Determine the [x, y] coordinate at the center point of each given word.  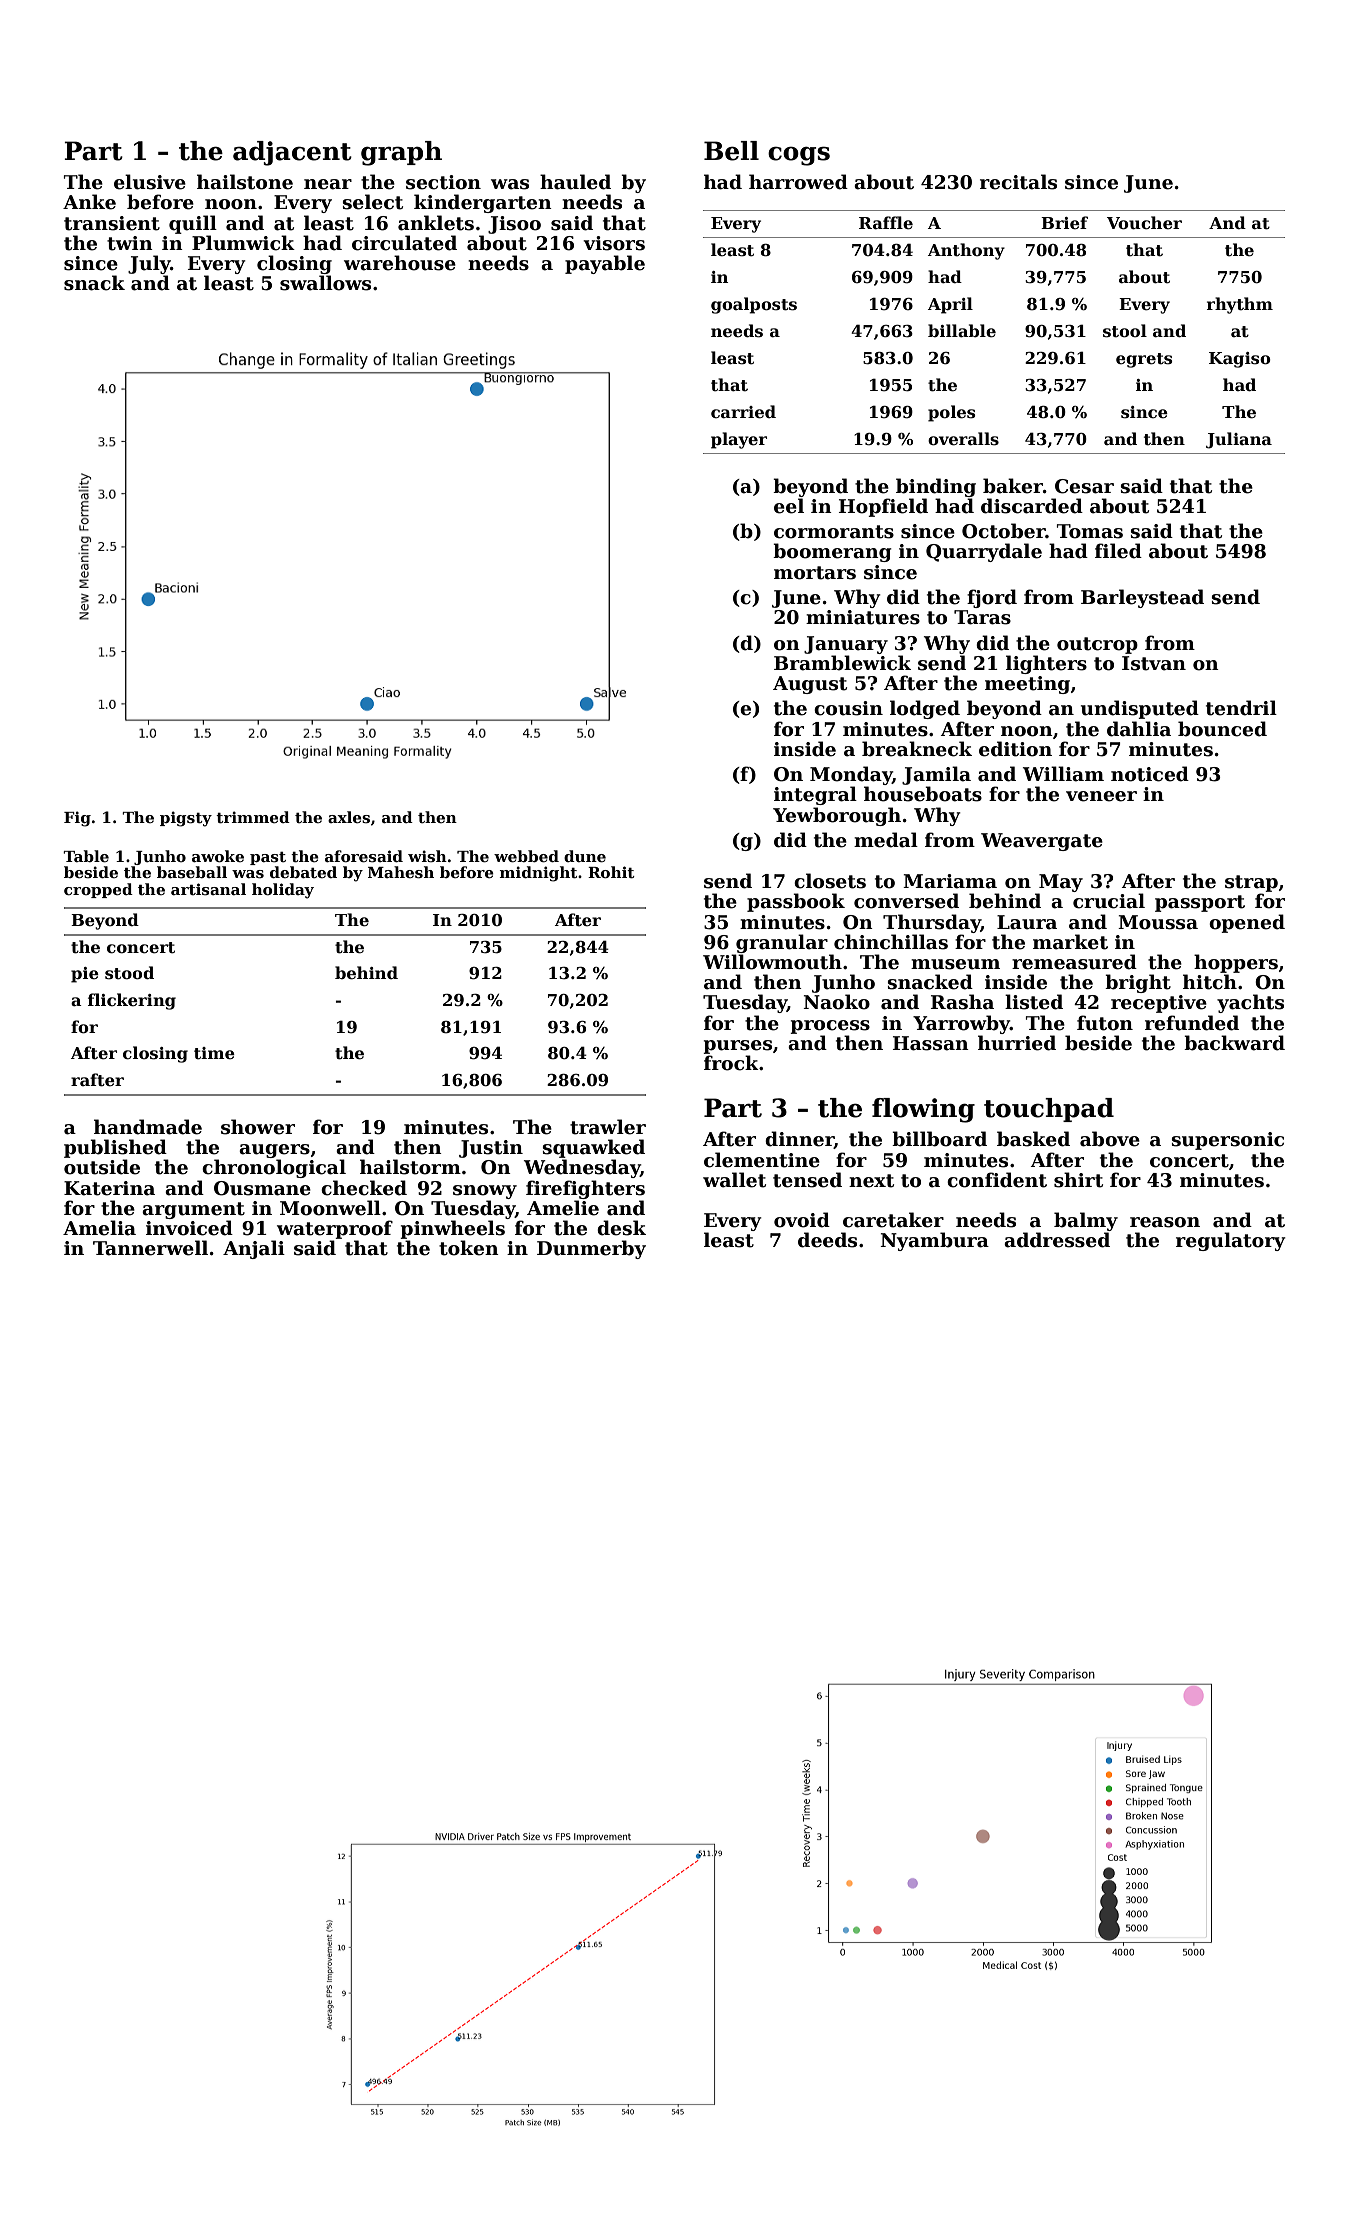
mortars [815, 573]
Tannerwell [150, 1248]
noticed [1150, 774]
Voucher [1144, 223]
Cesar [1084, 486]
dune [585, 856]
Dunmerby [591, 1249]
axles [349, 817]
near [328, 184]
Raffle [886, 223]
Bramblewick [842, 663]
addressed [1057, 1240]
